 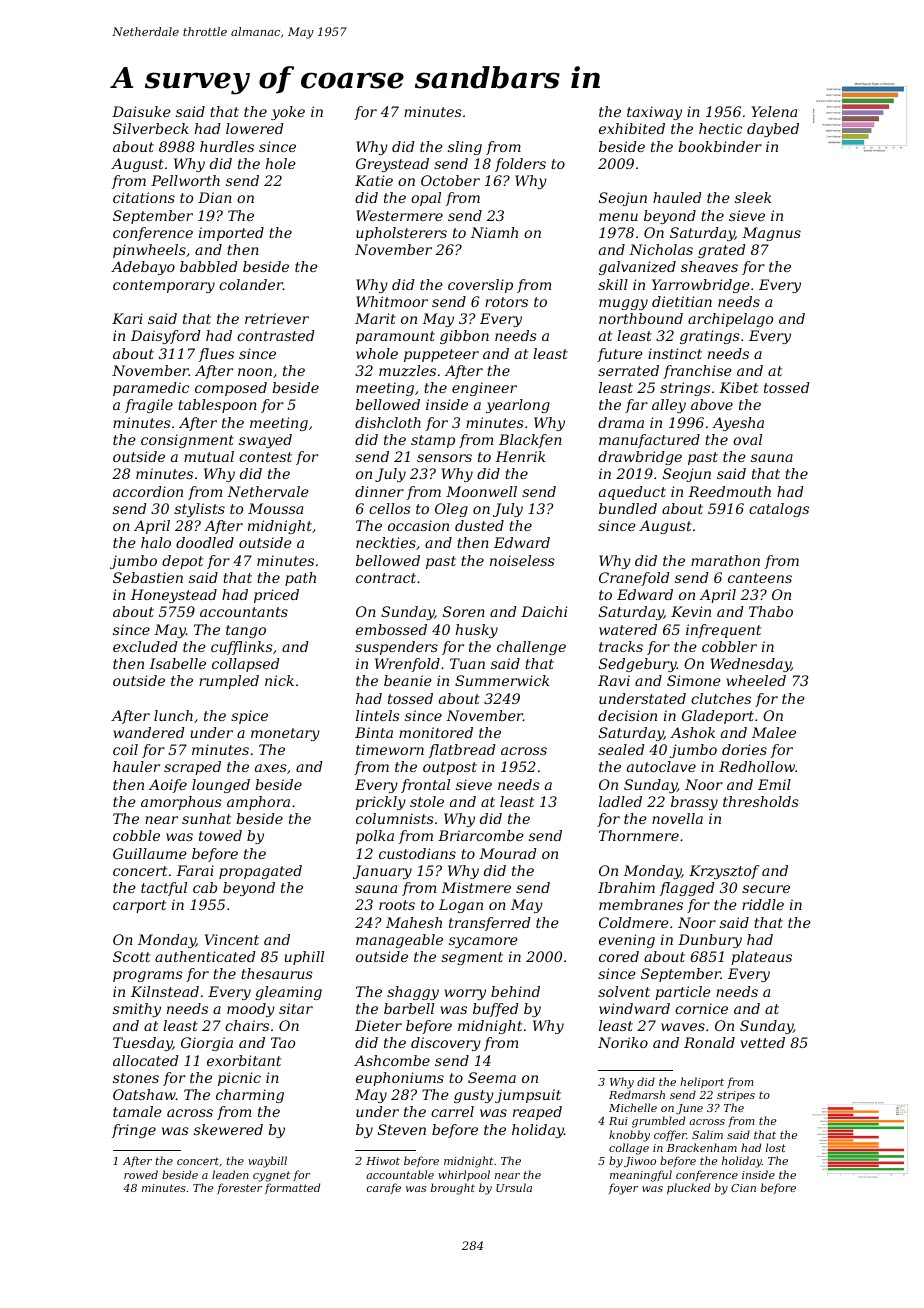 I want to click on oval, so click(x=747, y=439).
